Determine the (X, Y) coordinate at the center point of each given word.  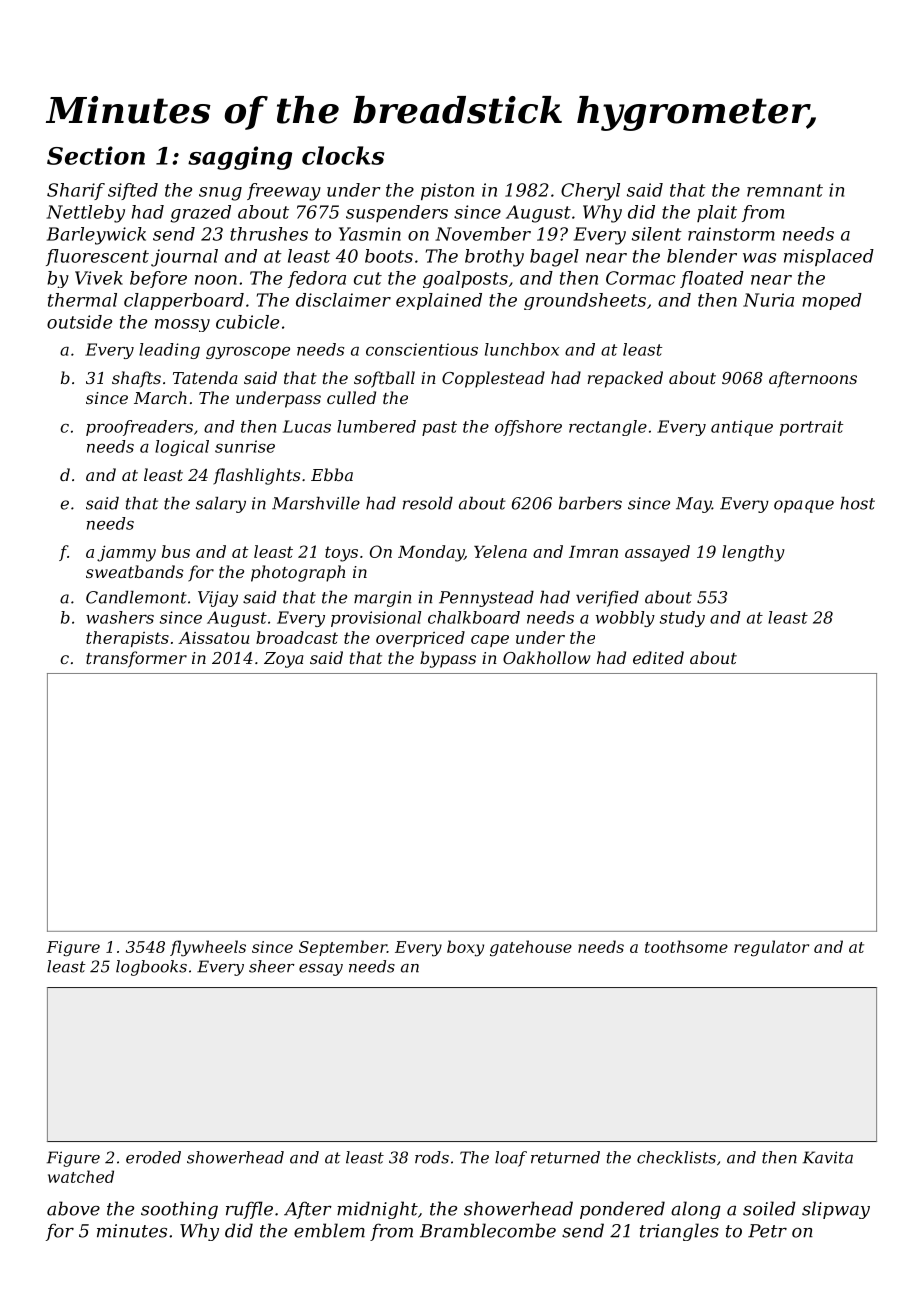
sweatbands (134, 571)
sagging (240, 158)
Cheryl (590, 192)
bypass (448, 659)
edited (658, 657)
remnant (785, 190)
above (73, 1208)
